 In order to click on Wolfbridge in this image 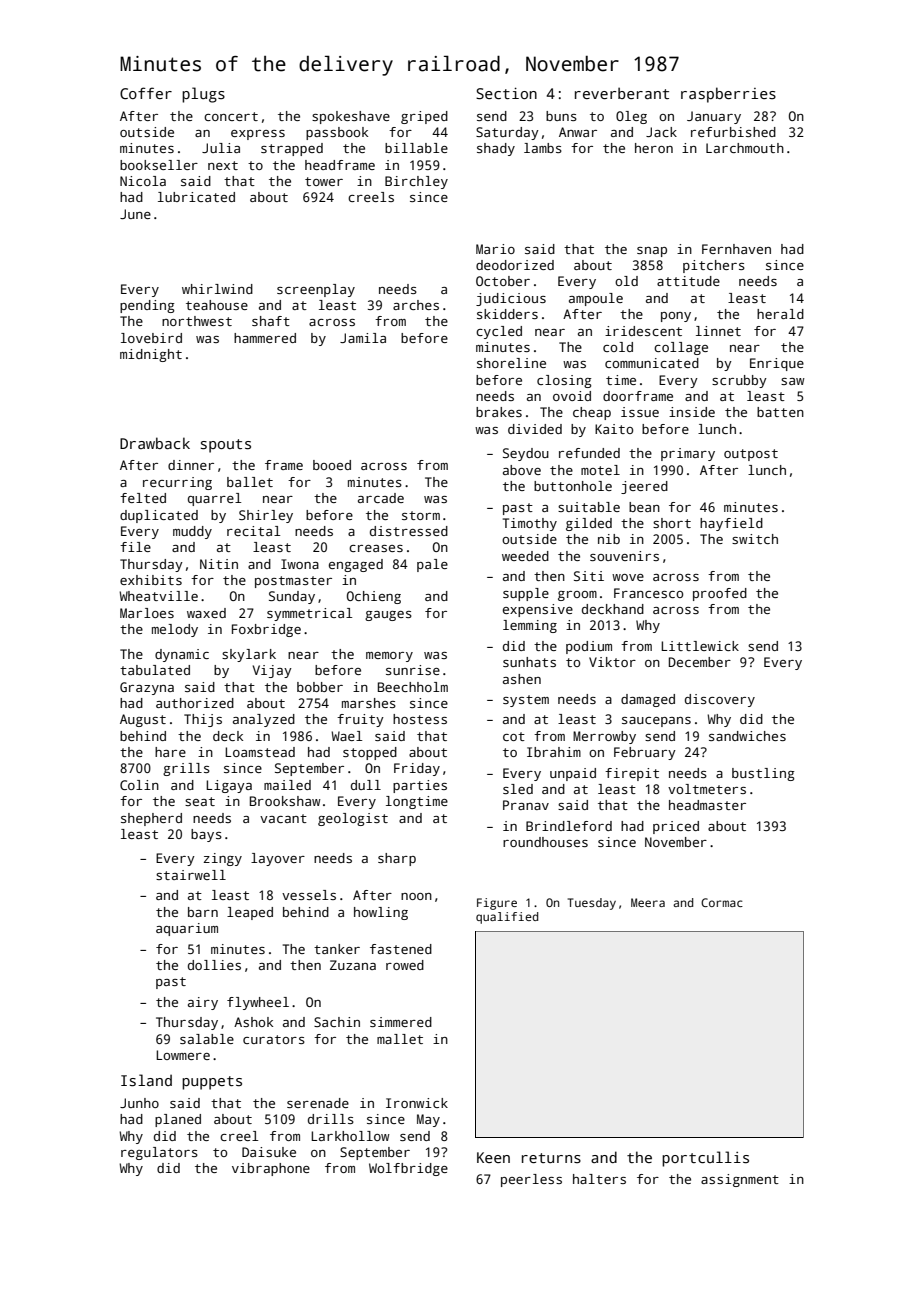, I will do `click(408, 1169)`.
